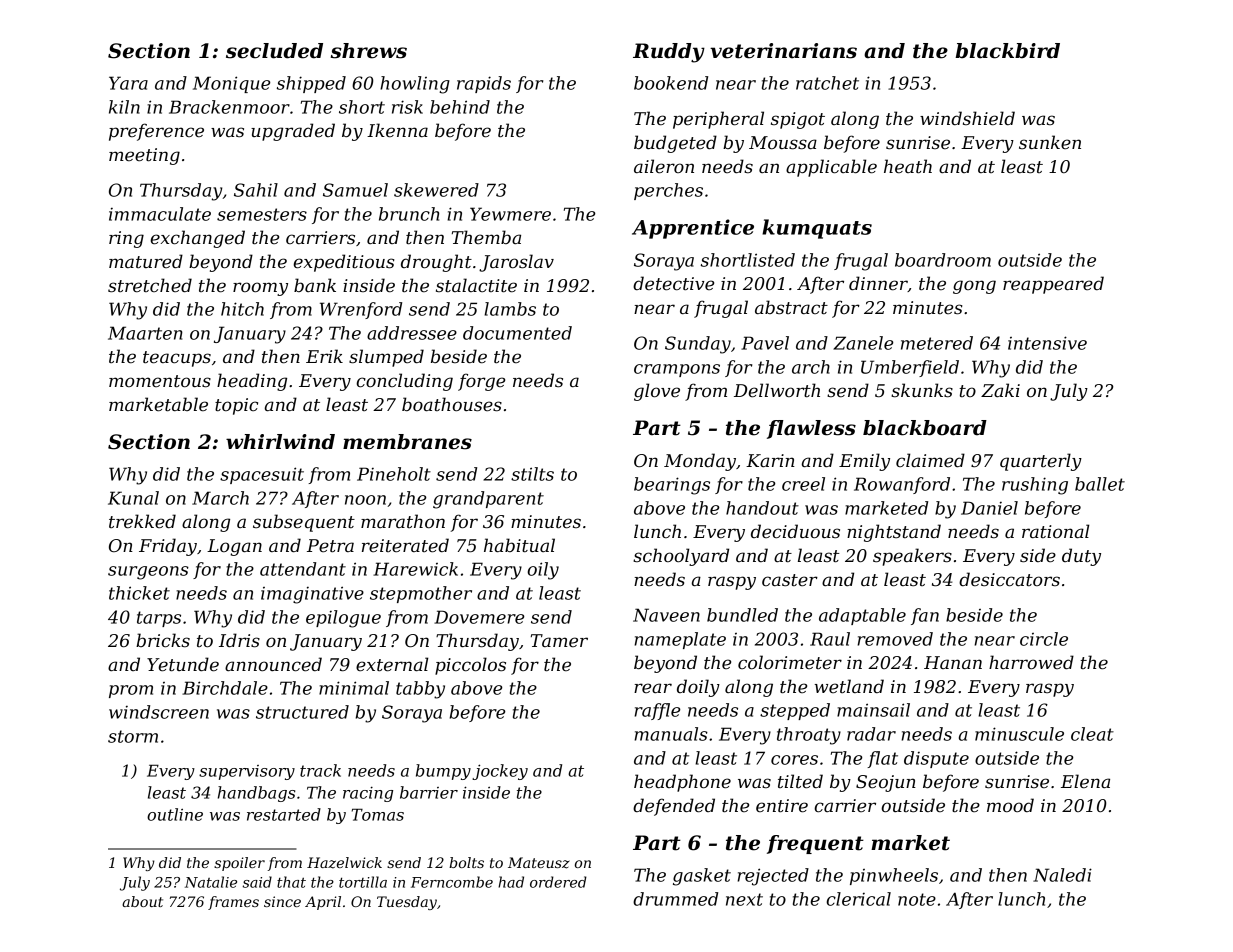 The width and height of the screenshot is (1233, 952). I want to click on creel, so click(803, 484).
